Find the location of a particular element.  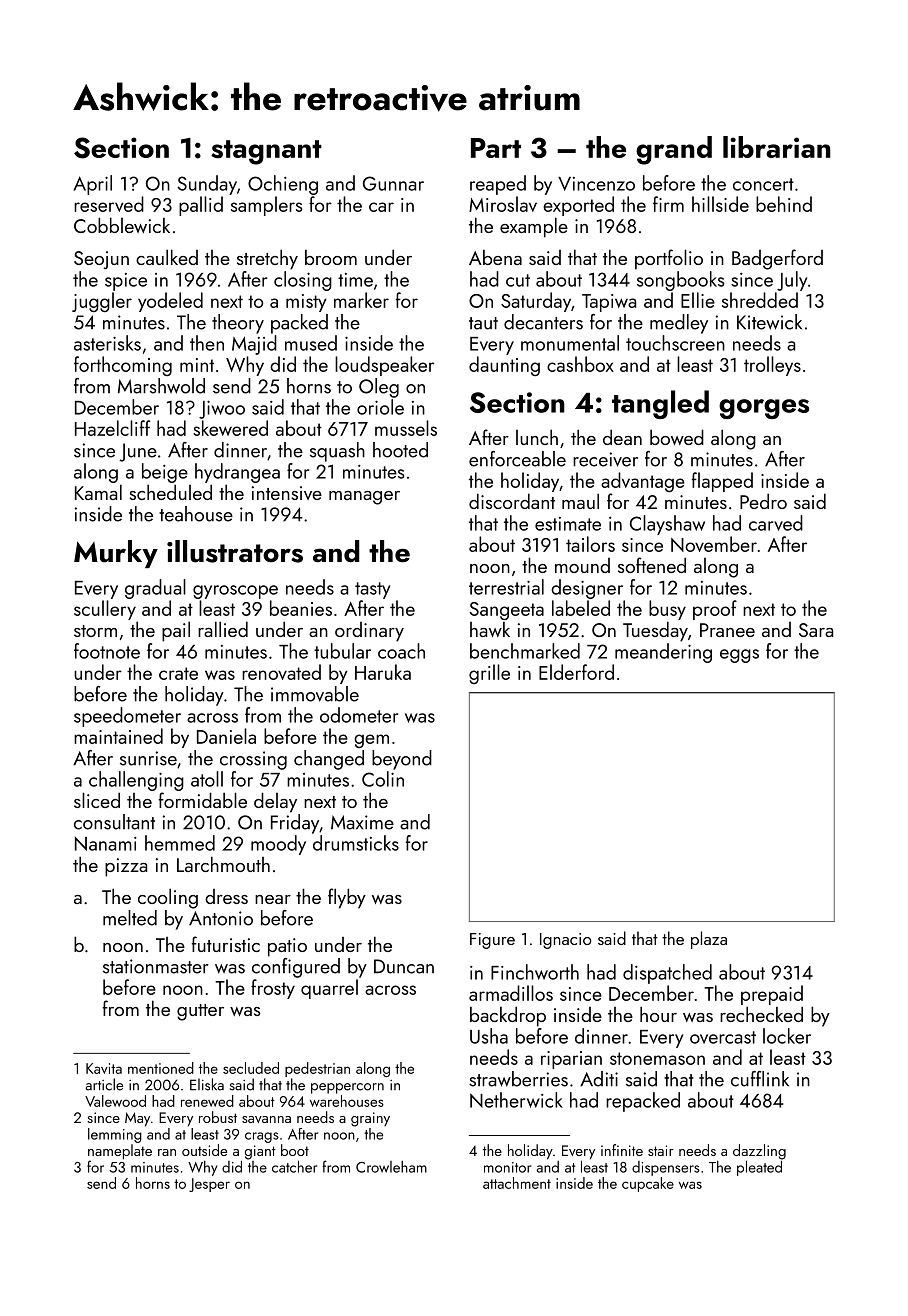

April is located at coordinates (92, 185).
